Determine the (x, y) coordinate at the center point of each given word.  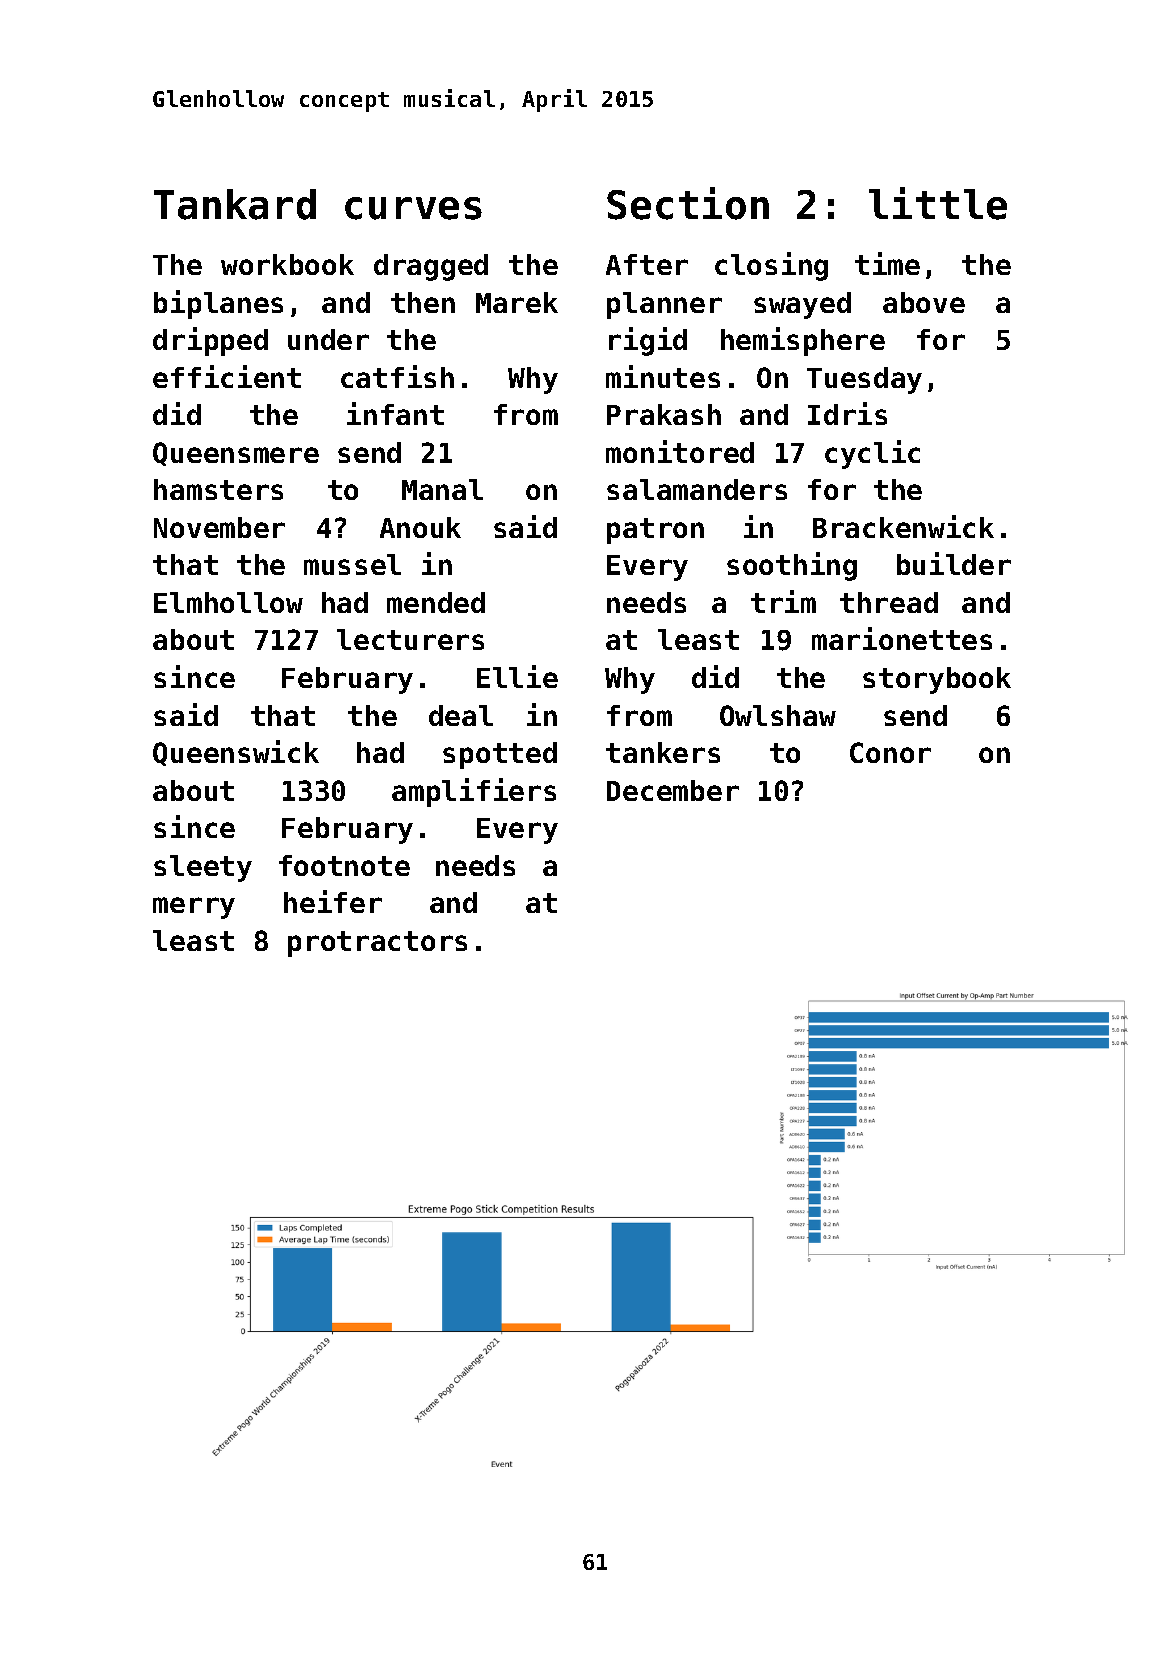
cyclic (872, 454)
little (938, 203)
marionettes (902, 638)
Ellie (517, 676)
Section (688, 203)
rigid (648, 341)
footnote (344, 865)
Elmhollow (228, 602)
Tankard (235, 204)
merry (194, 908)
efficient (227, 376)
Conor (890, 752)
